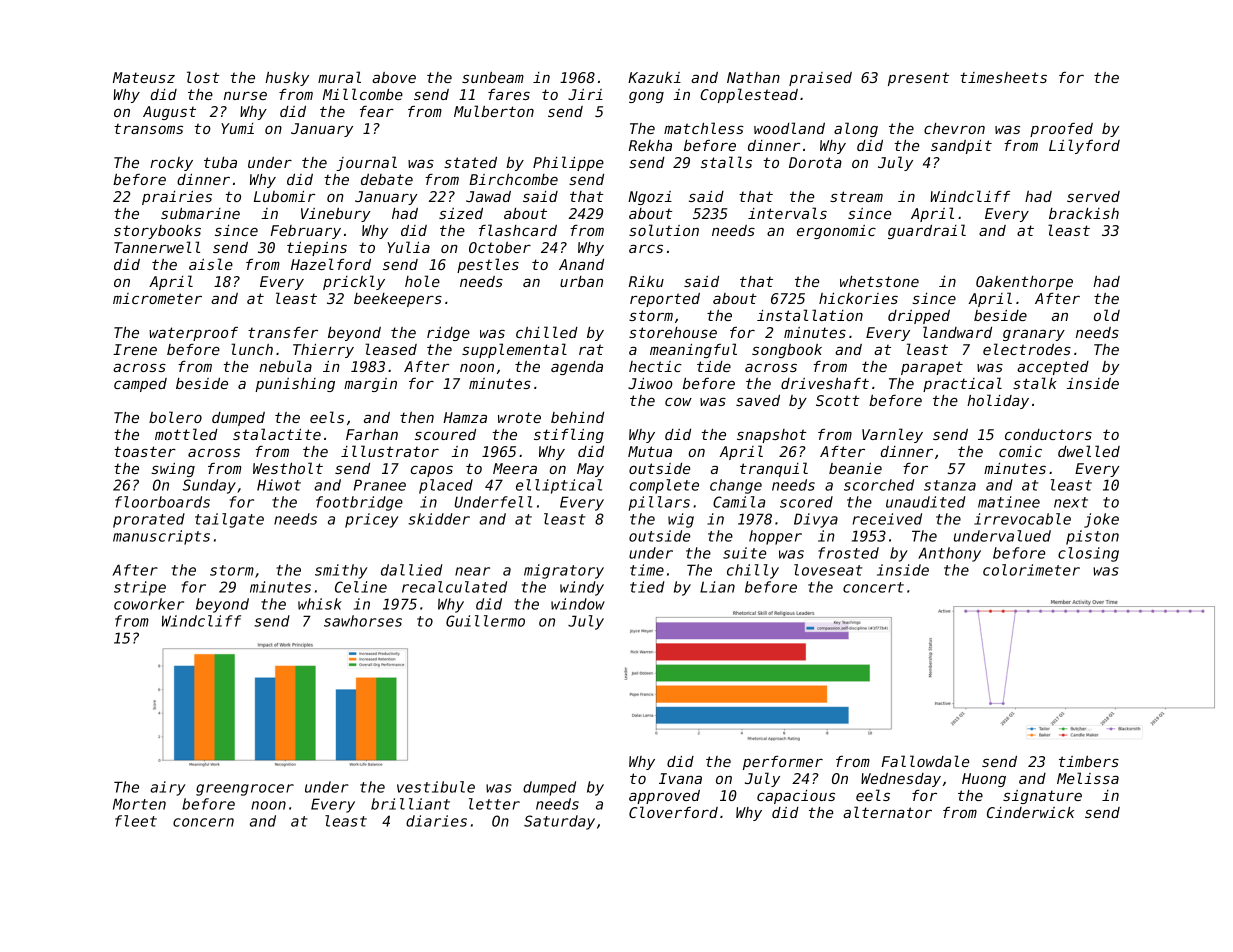 The width and height of the document is (1233, 952). Describe the element at coordinates (925, 761) in the document. I see `Fallowdale` at that location.
